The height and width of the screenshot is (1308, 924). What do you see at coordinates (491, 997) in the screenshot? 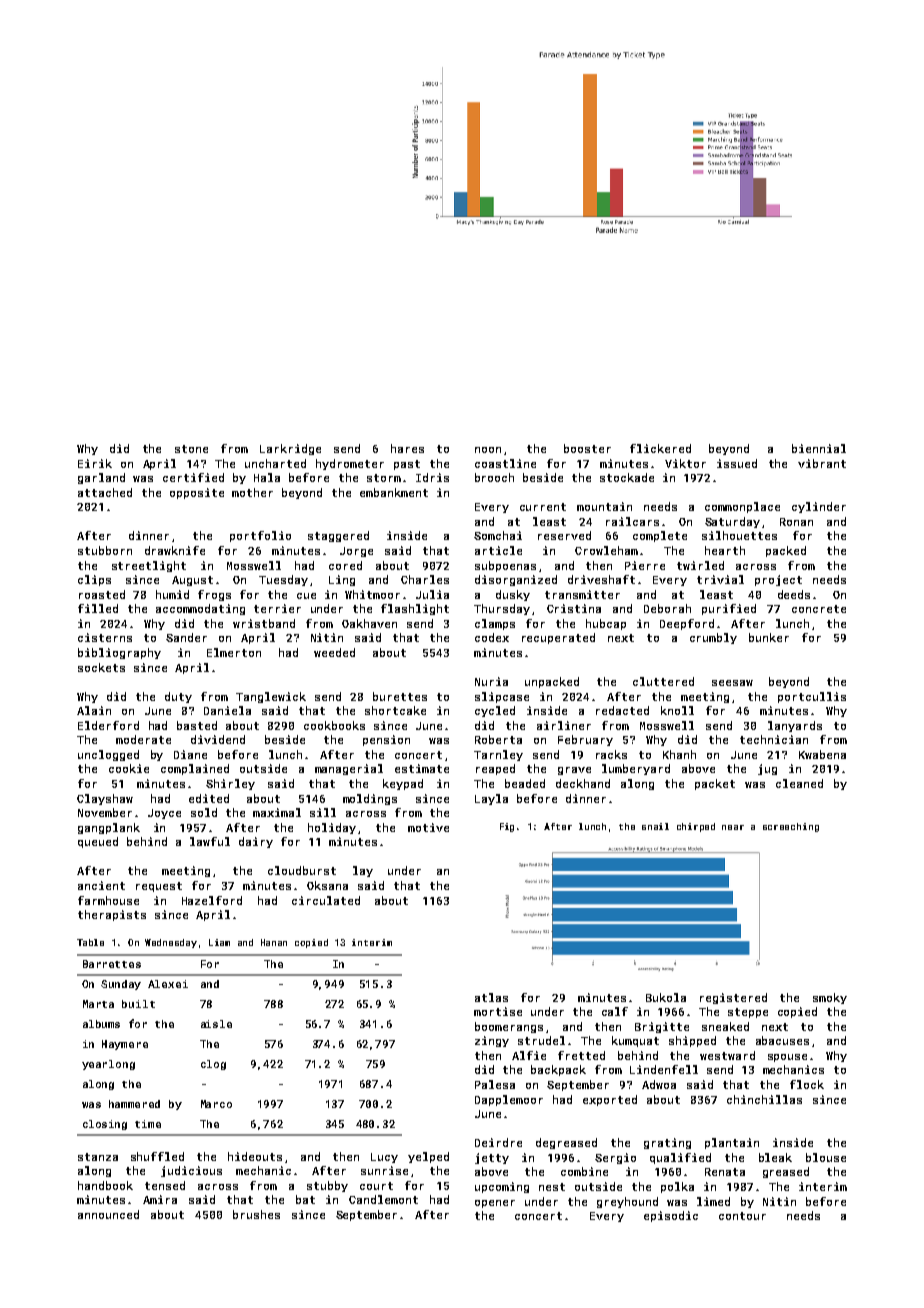
I see `atlas` at bounding box center [491, 997].
